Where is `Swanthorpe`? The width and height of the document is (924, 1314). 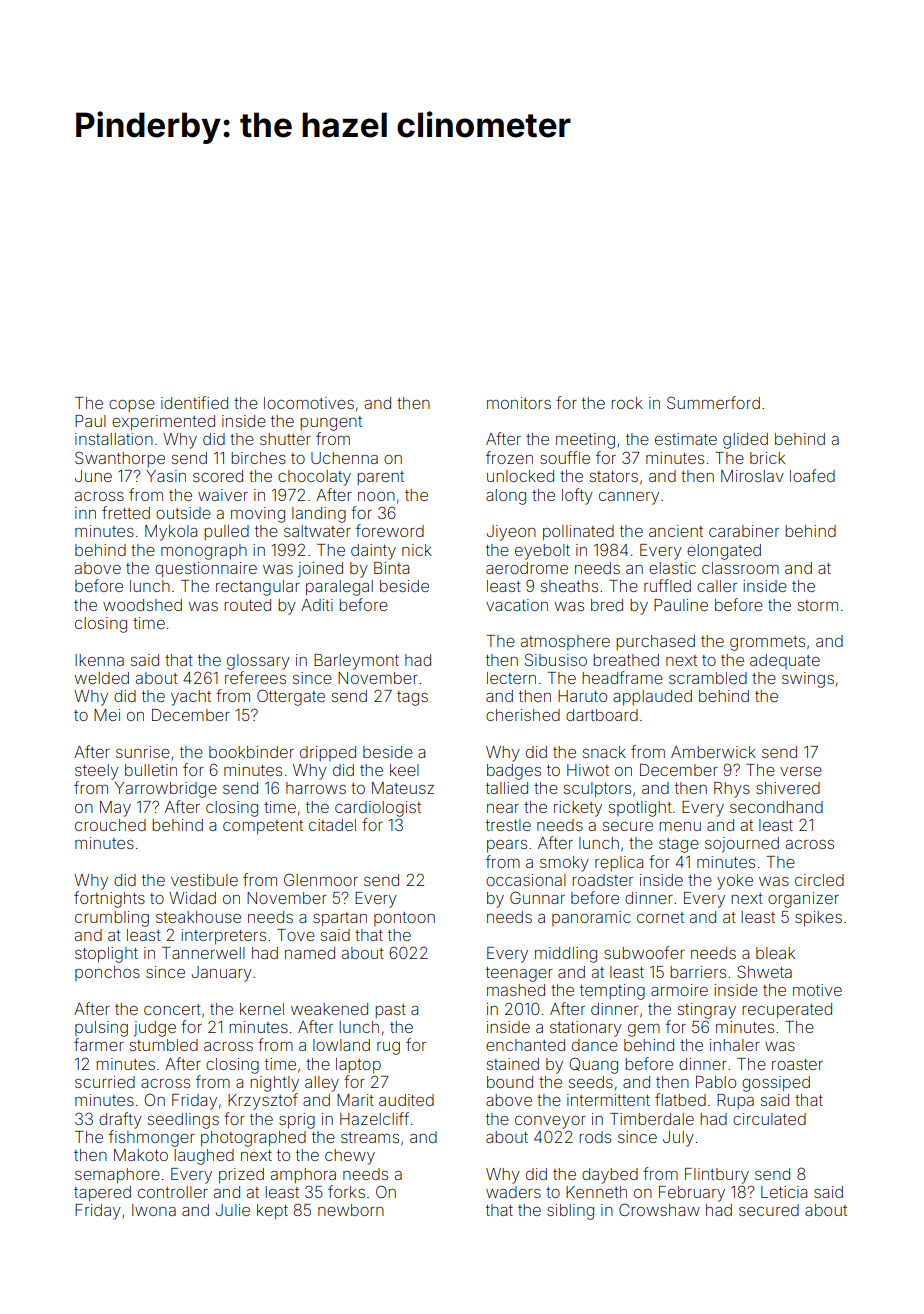 Swanthorpe is located at coordinates (120, 459).
